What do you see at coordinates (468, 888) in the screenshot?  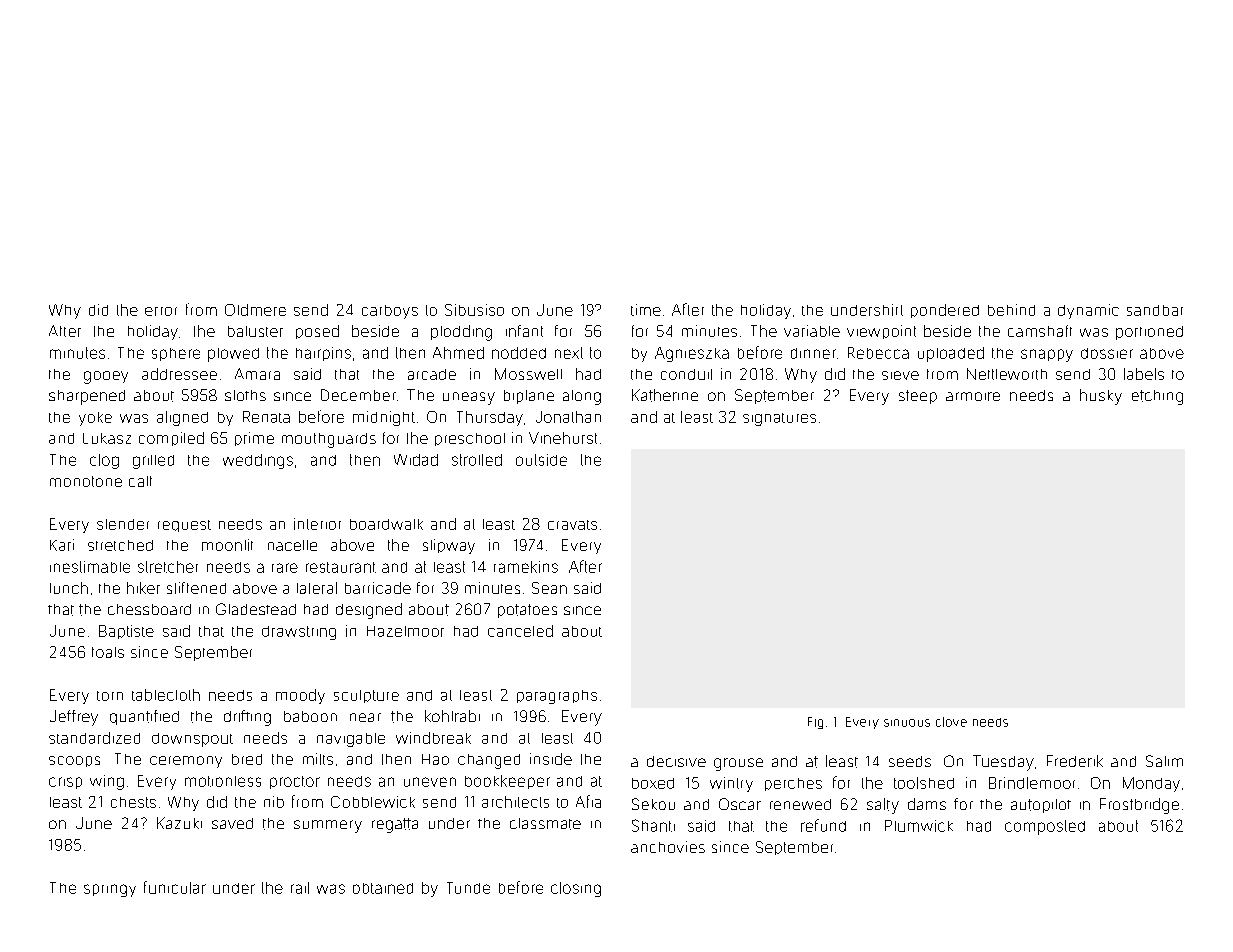 I see `Tunde` at bounding box center [468, 888].
